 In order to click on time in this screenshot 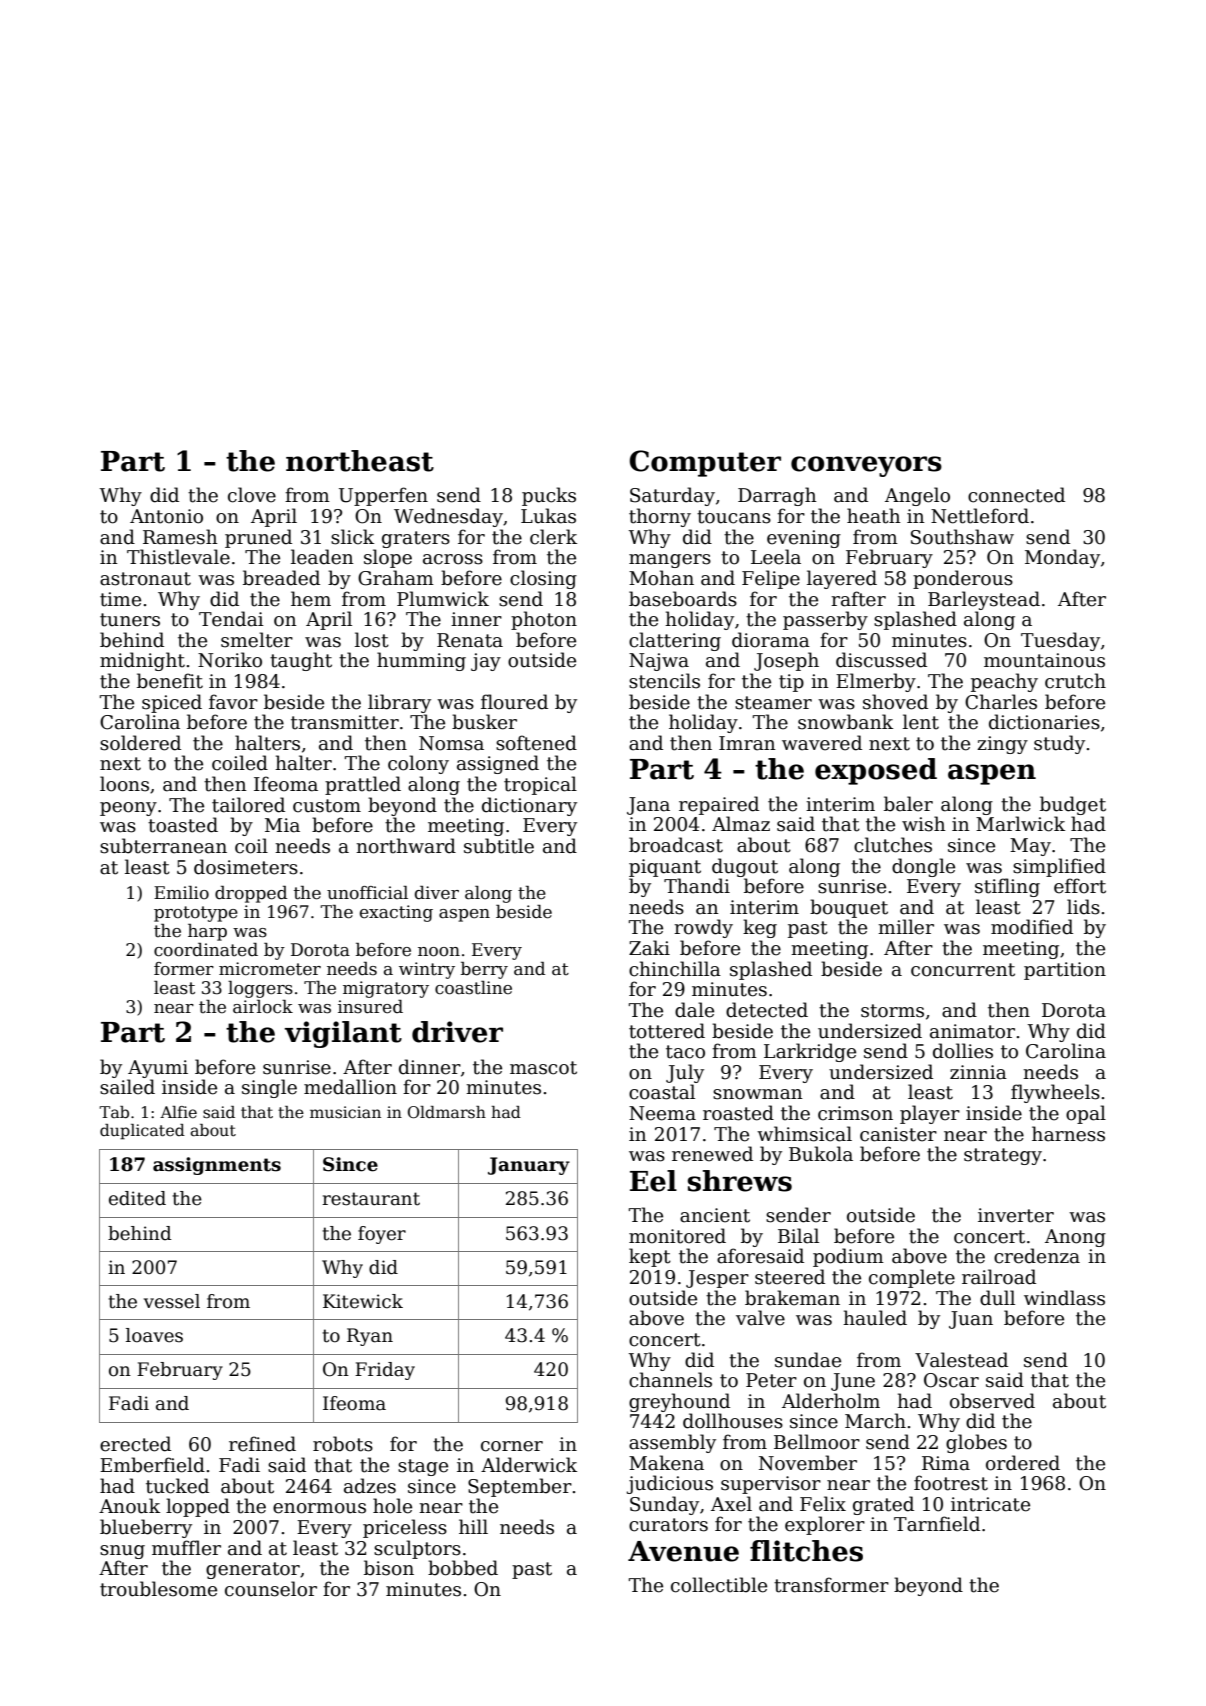, I will do `click(120, 599)`.
